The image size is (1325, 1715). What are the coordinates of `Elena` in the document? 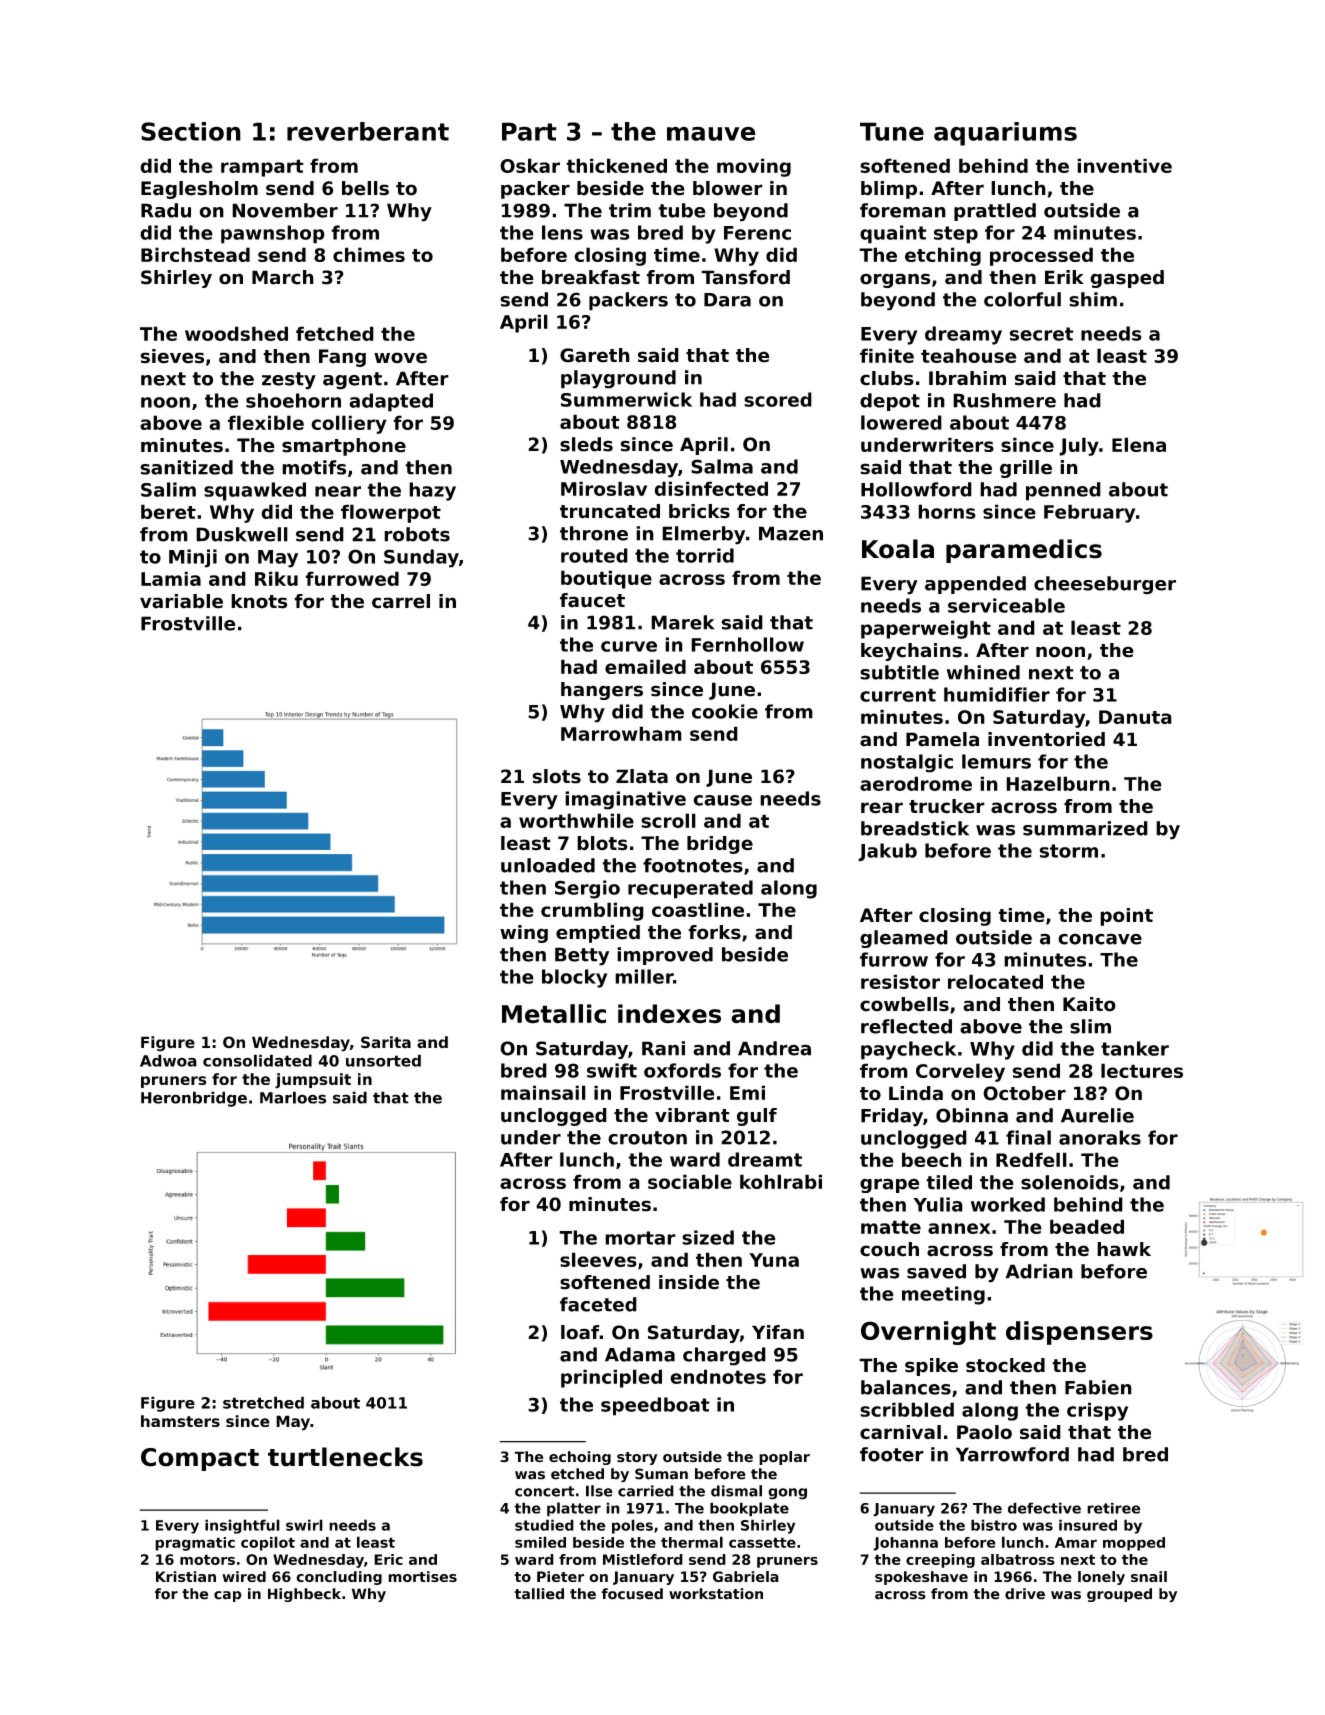 It's located at (1139, 444).
